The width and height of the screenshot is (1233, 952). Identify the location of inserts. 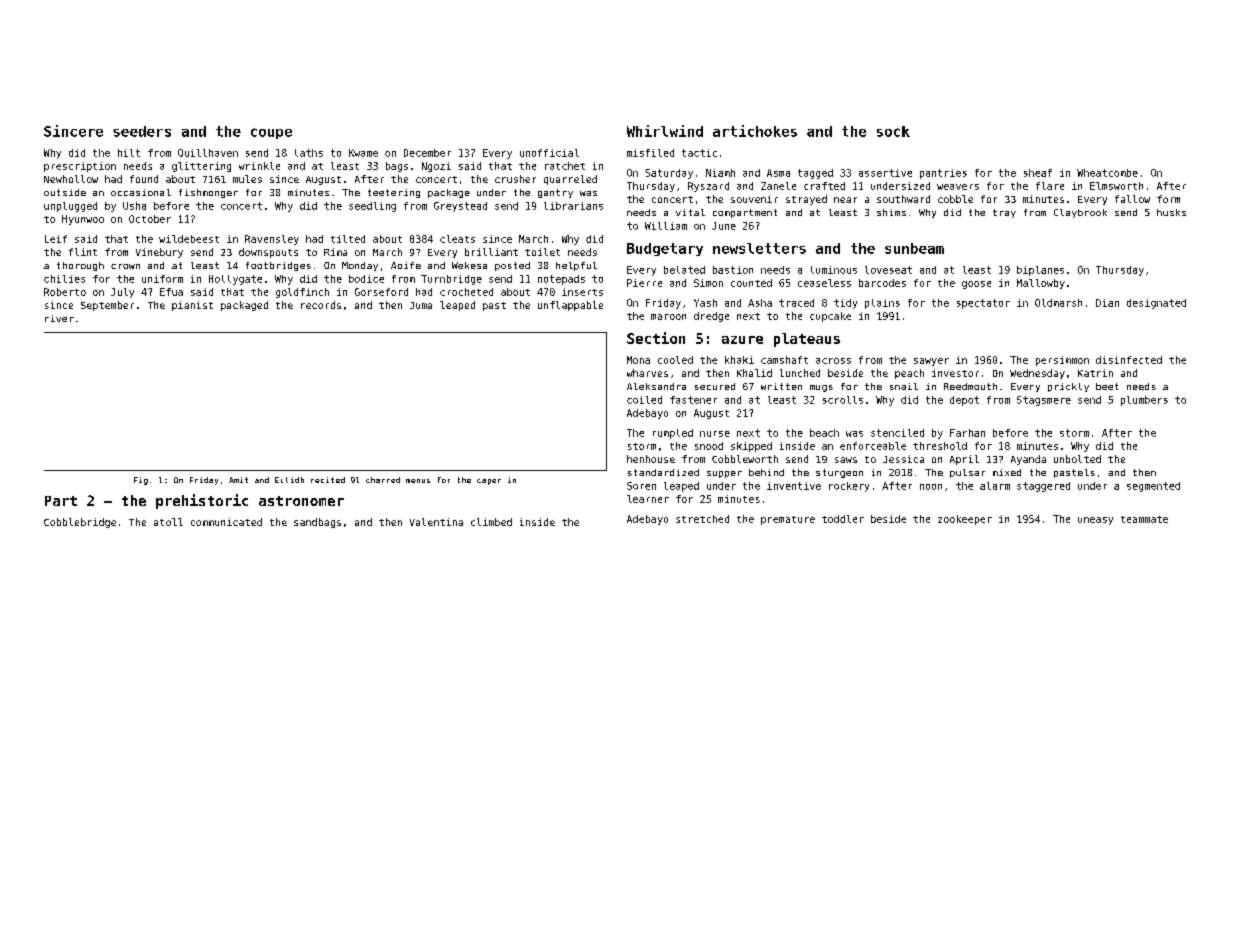
(582, 292).
